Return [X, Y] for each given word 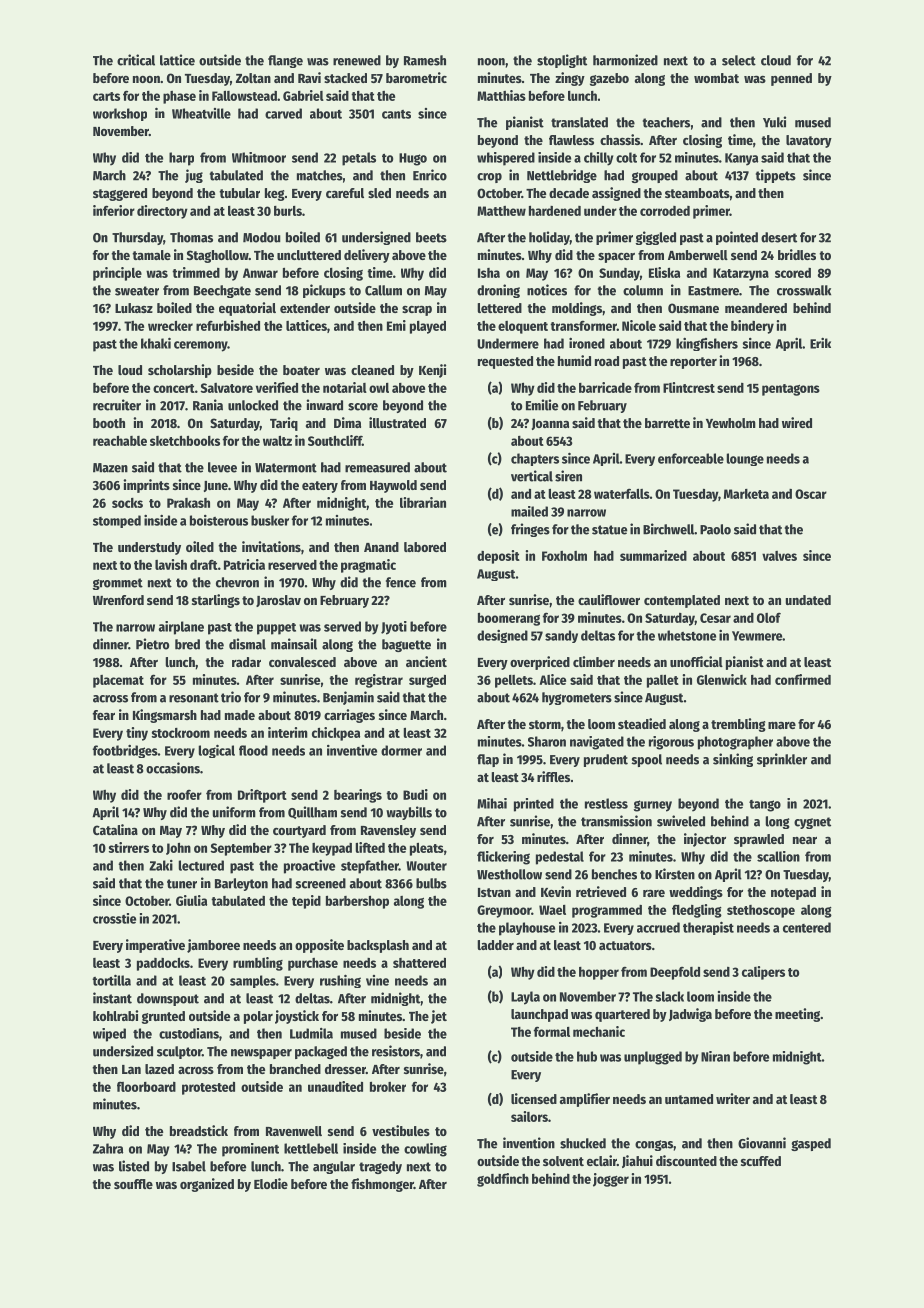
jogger [611, 1180]
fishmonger [382, 1185]
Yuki [774, 122]
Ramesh [425, 60]
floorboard [146, 1087]
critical [136, 60]
